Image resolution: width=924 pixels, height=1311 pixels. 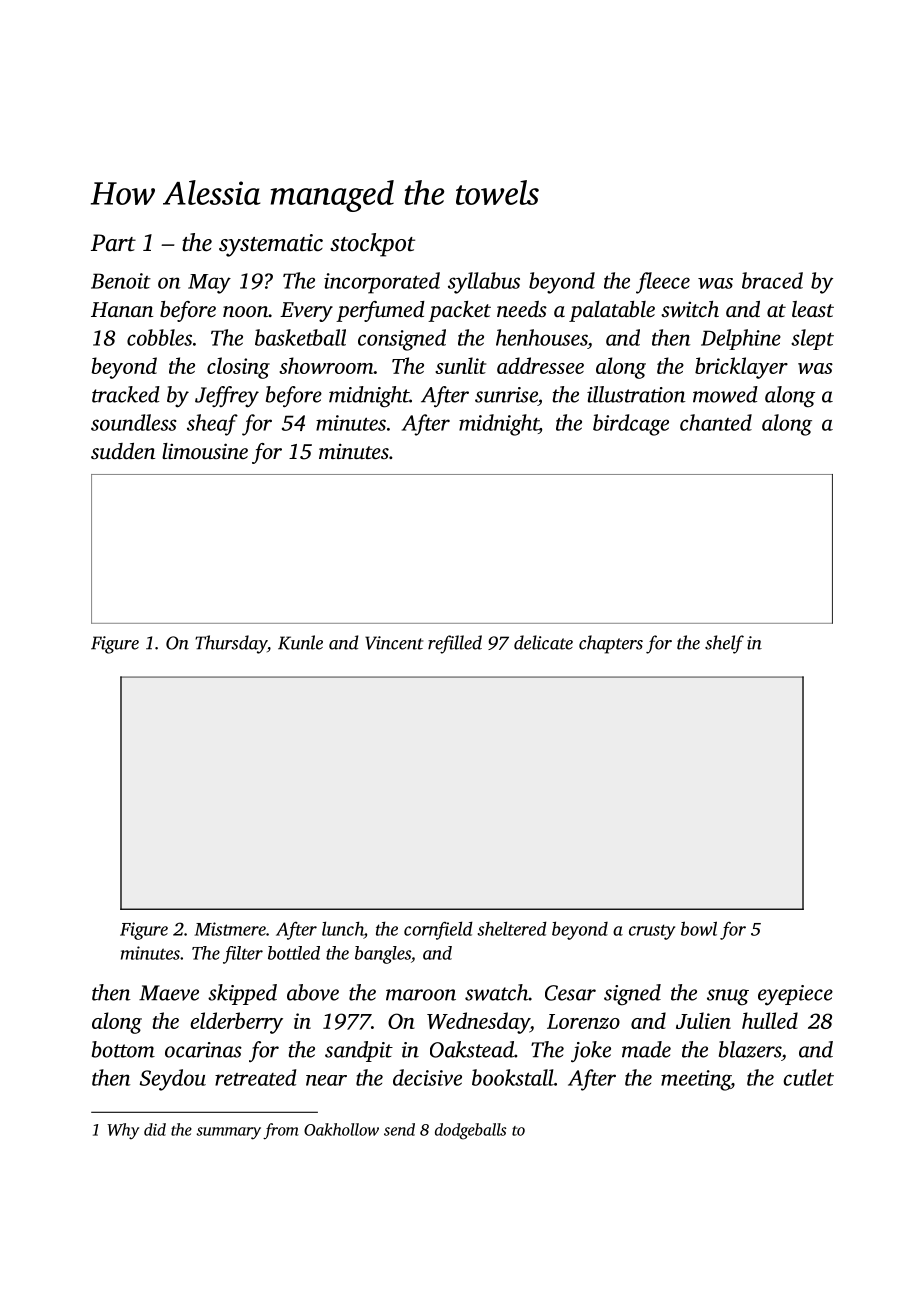 I want to click on from, so click(x=281, y=1131).
